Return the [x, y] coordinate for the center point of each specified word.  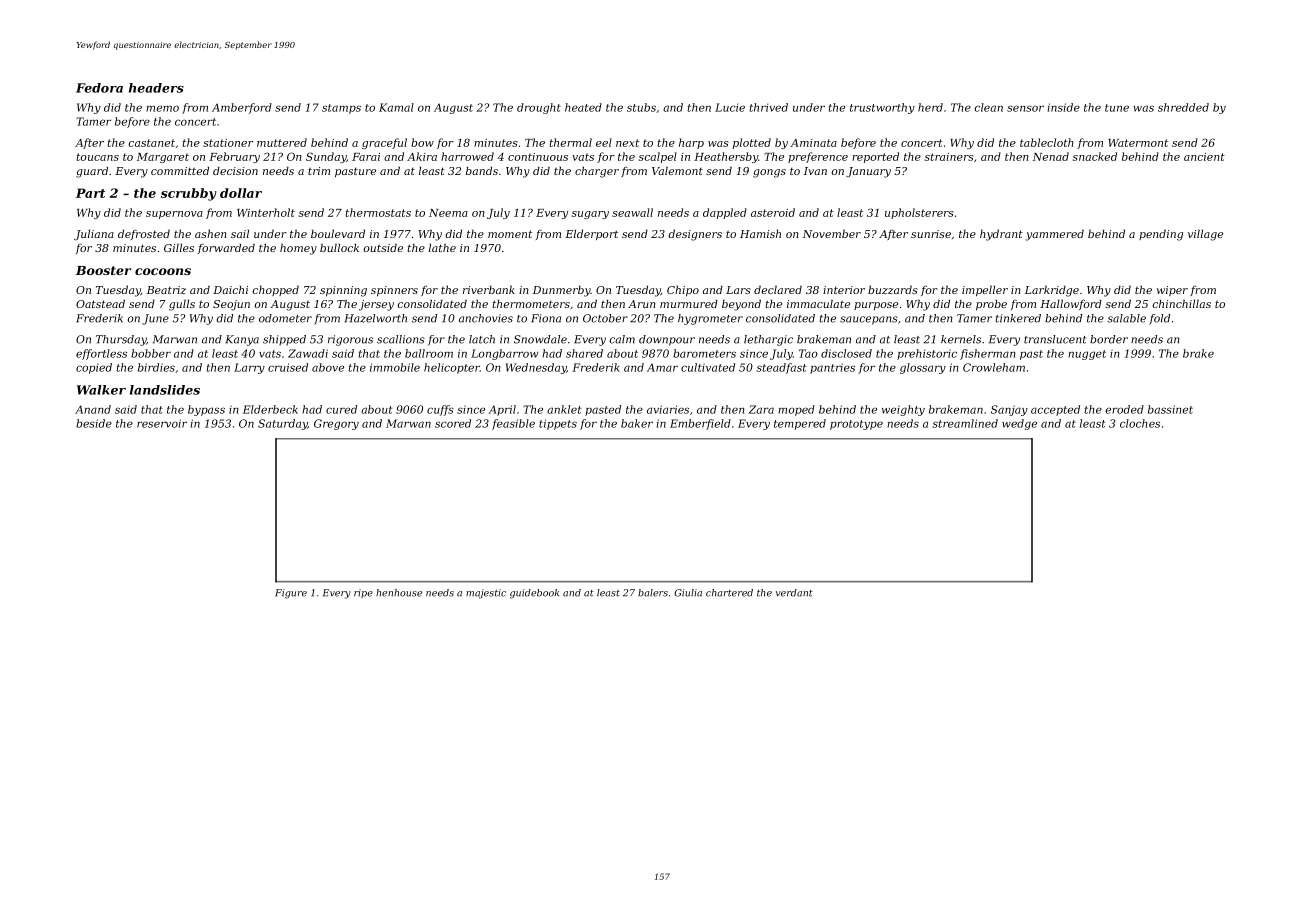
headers [156, 88]
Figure [291, 594]
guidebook [534, 594]
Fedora [99, 88]
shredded [1183, 107]
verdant [794, 593]
